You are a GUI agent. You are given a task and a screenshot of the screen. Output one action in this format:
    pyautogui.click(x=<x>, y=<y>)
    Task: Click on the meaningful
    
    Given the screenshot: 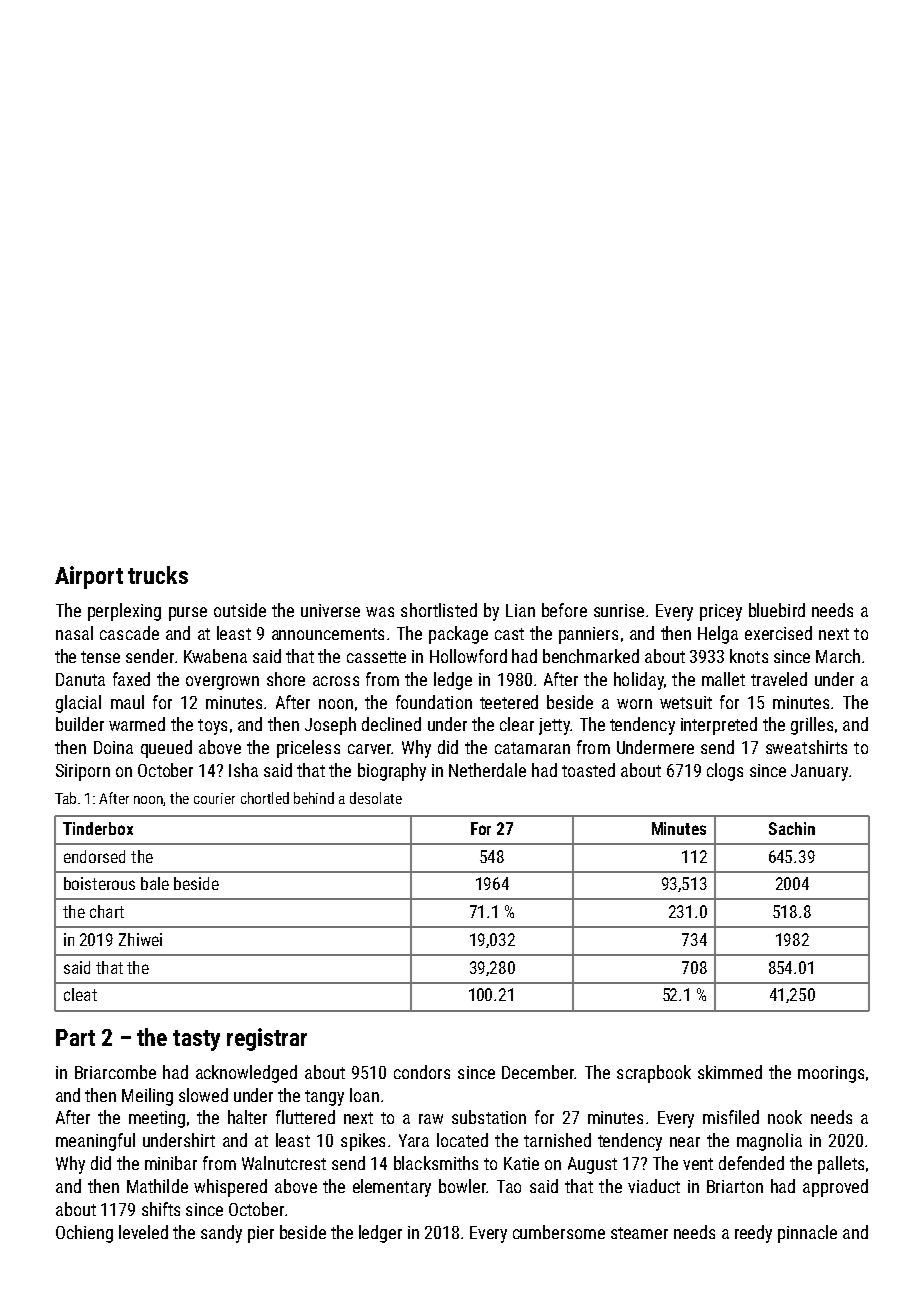 What is the action you would take?
    pyautogui.click(x=95, y=1142)
